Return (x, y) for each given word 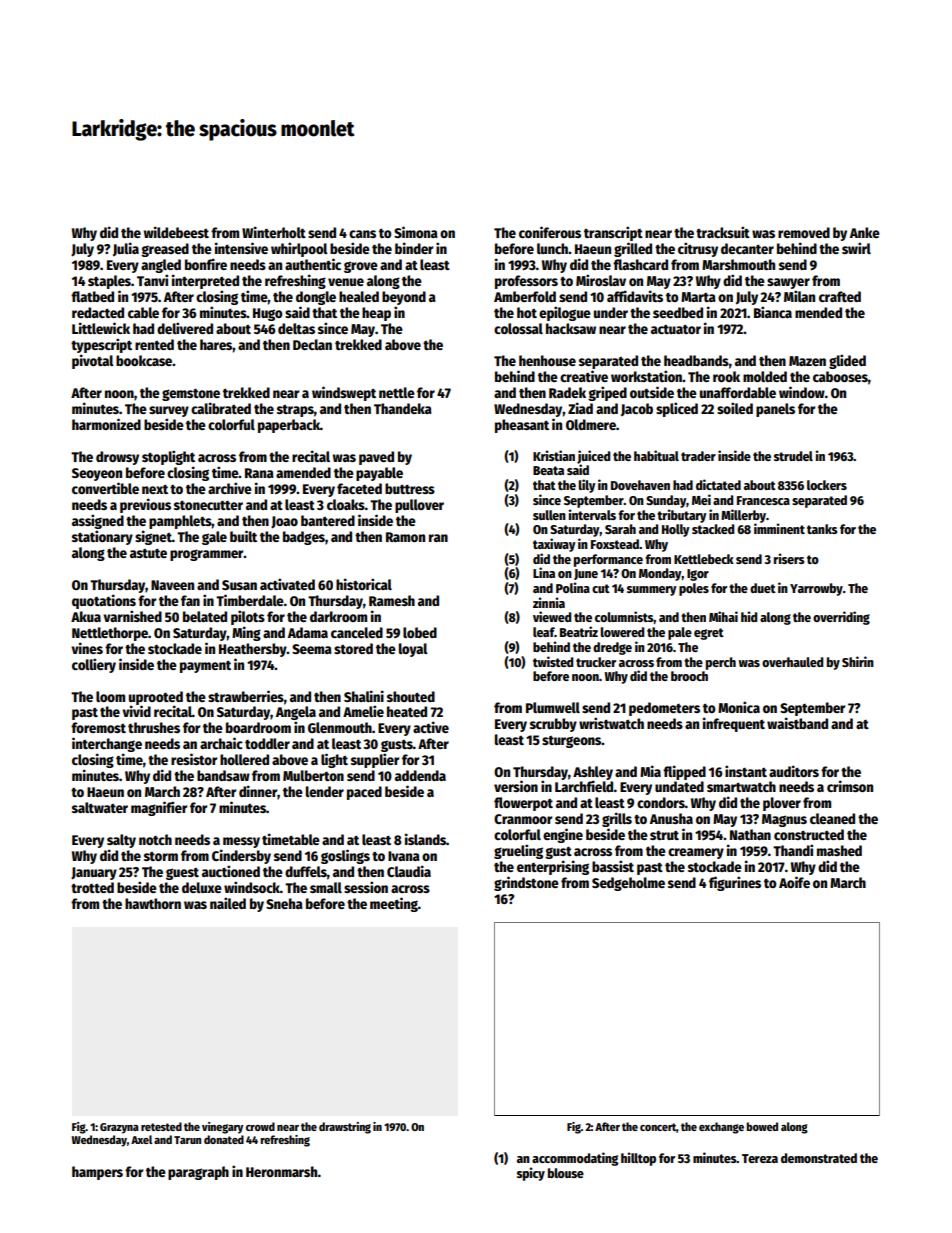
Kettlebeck (704, 559)
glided (847, 361)
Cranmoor (523, 819)
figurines (735, 883)
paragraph (198, 1173)
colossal (518, 328)
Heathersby (253, 650)
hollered (244, 759)
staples (109, 282)
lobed (420, 632)
